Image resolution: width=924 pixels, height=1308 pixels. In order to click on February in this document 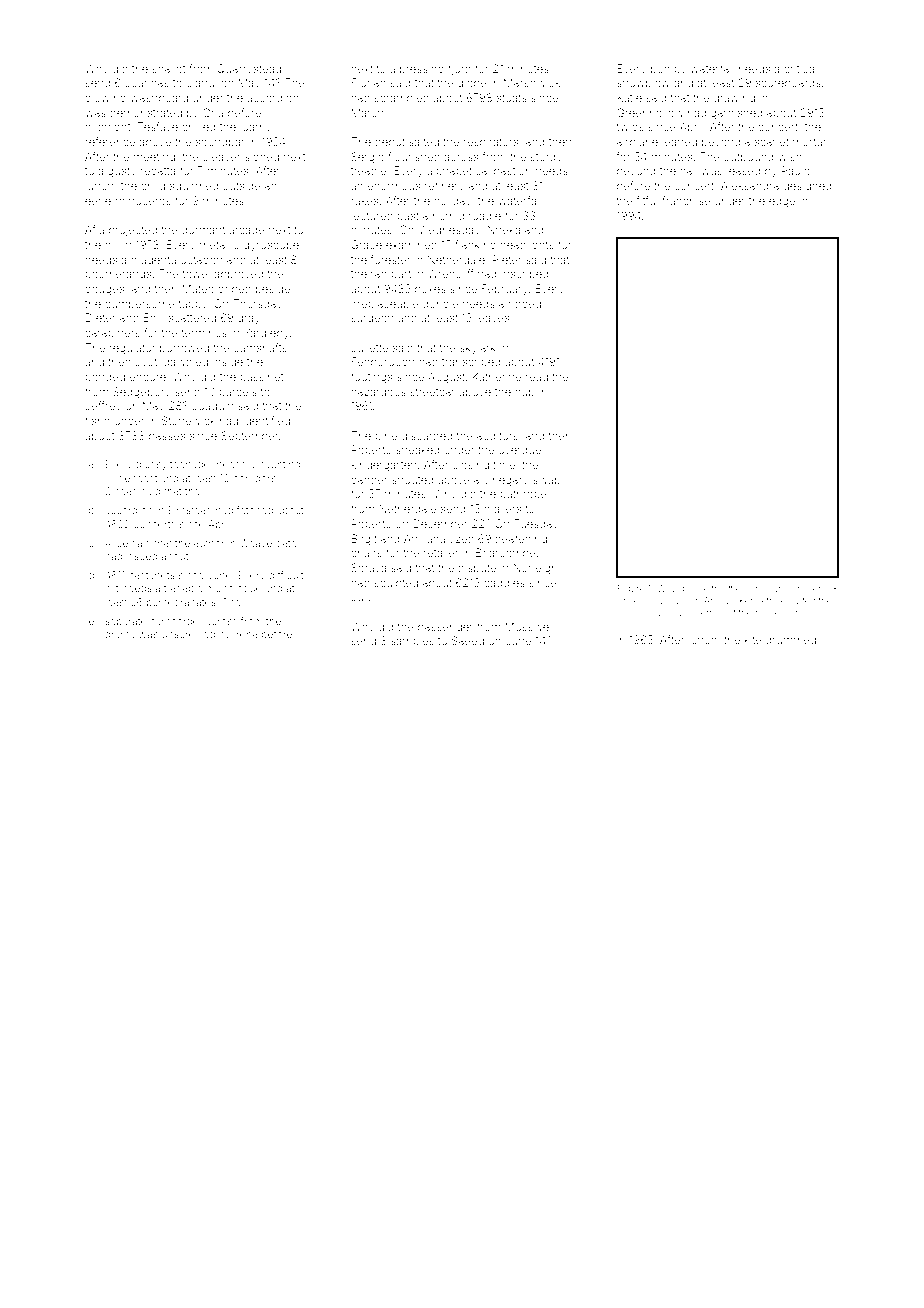, I will do `click(505, 290)`.
